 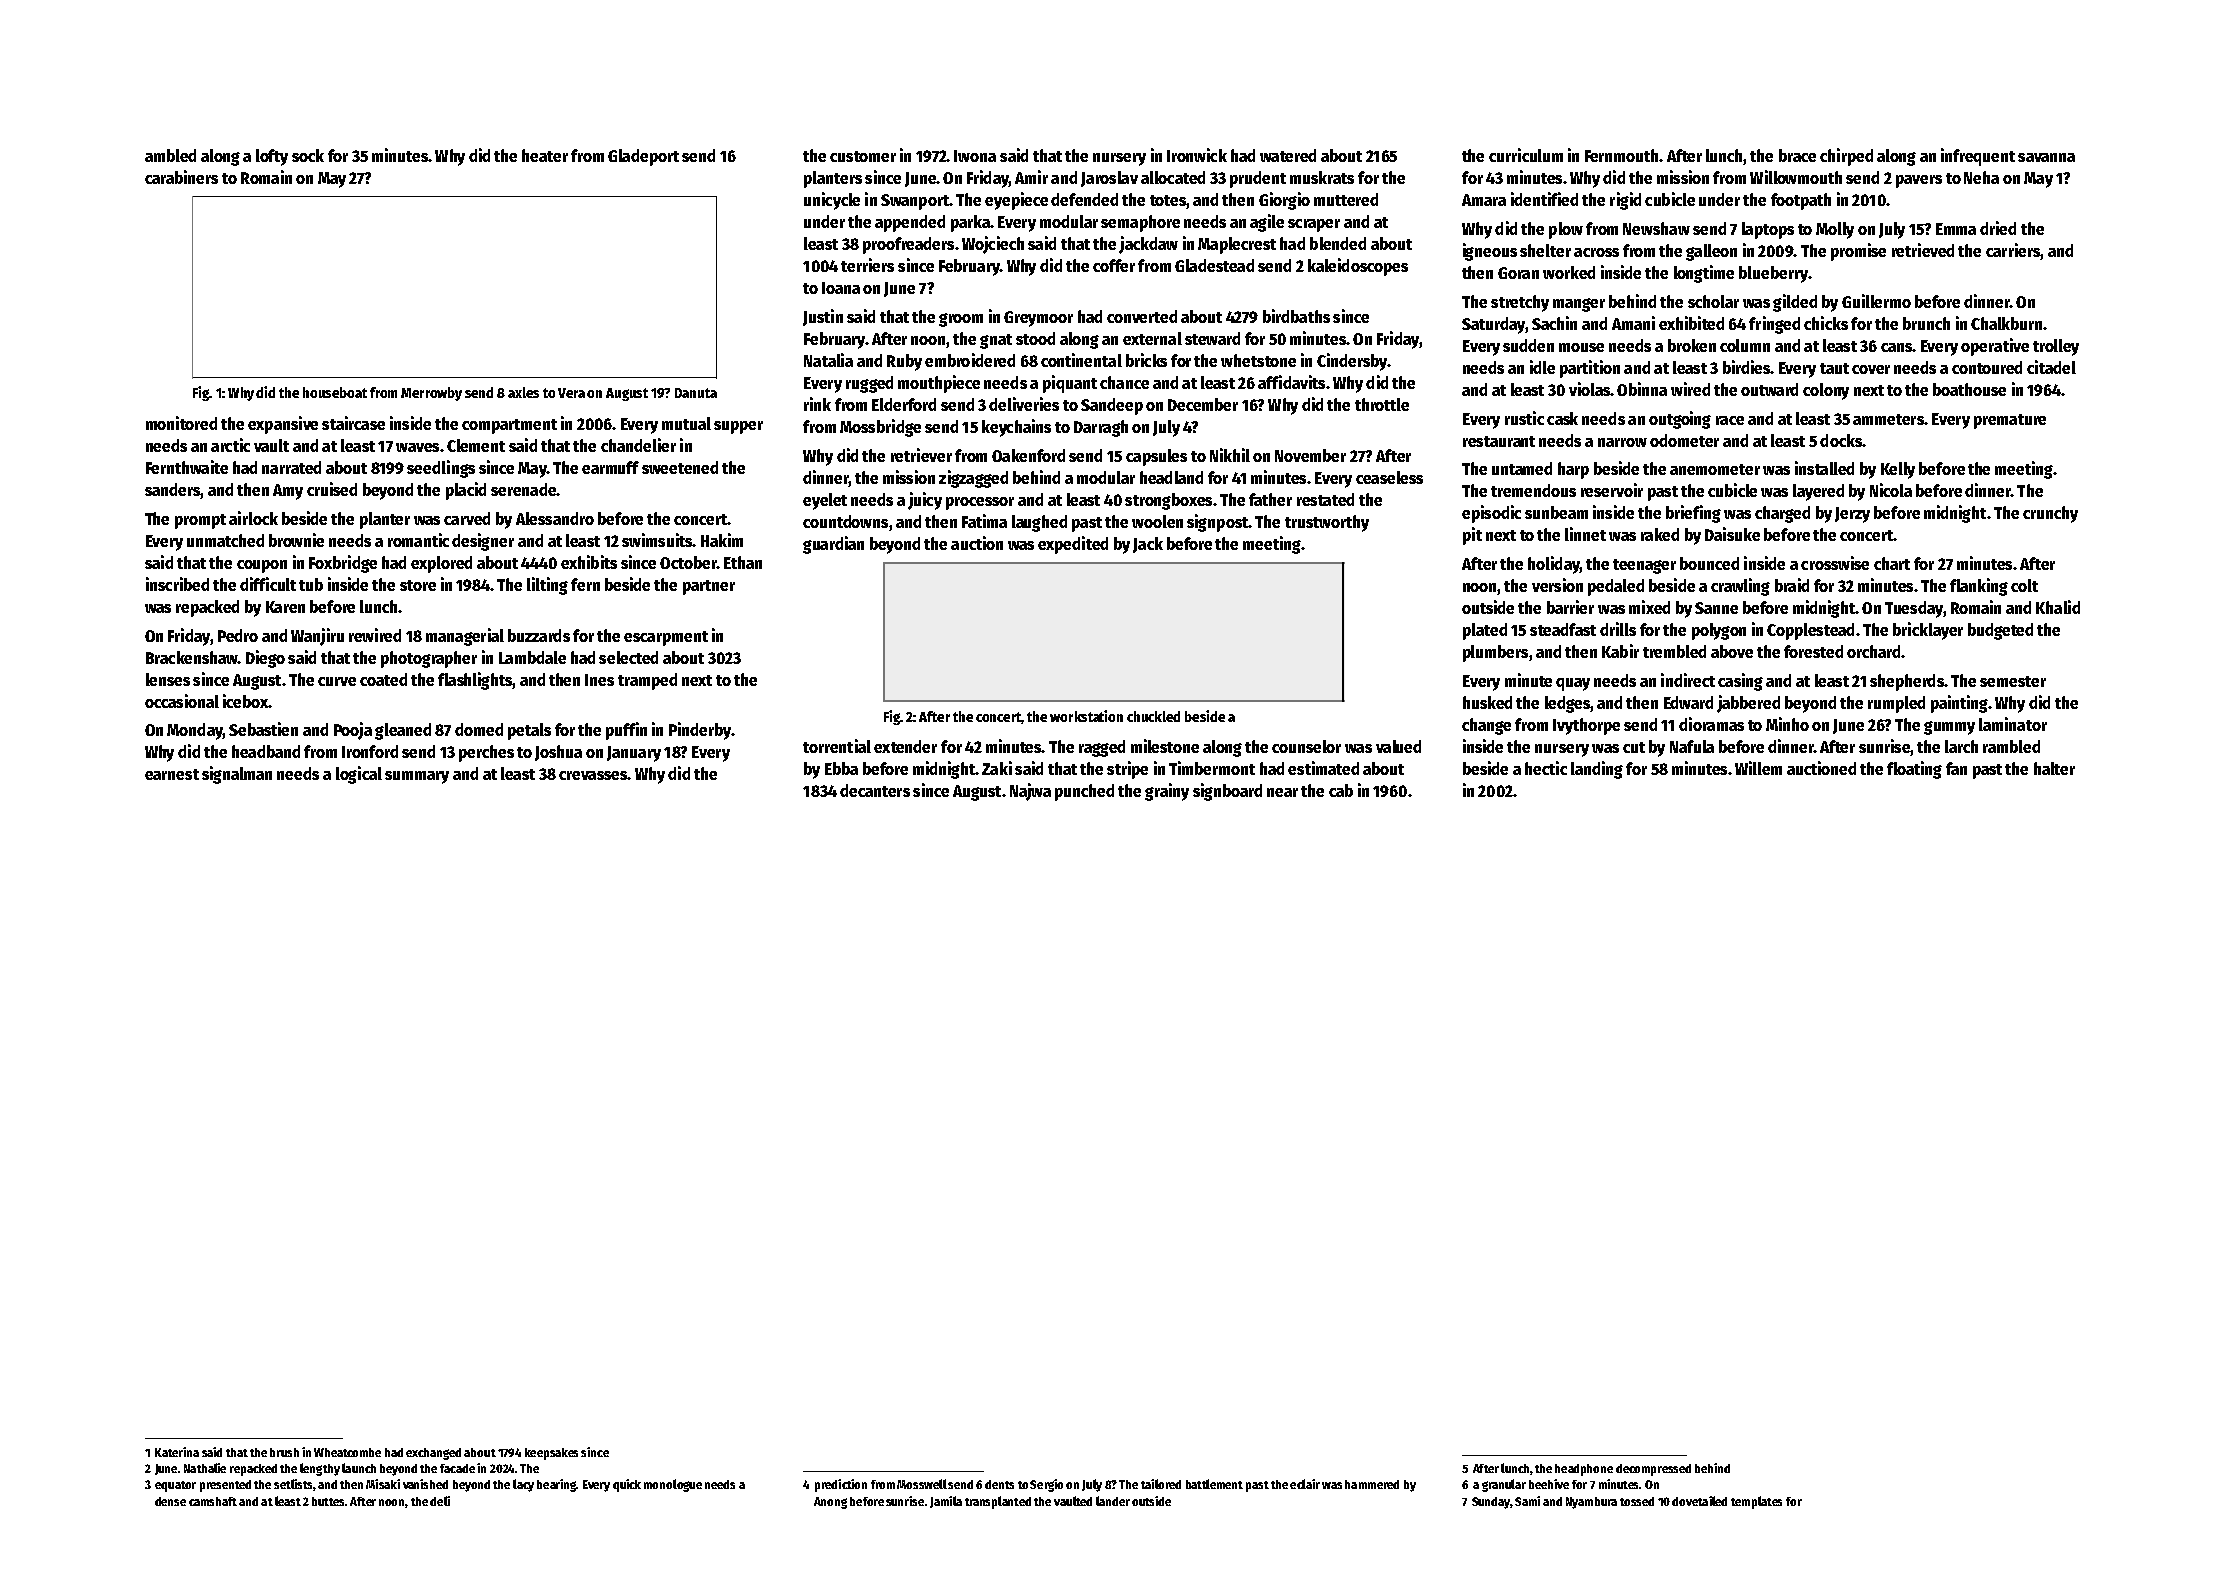 What do you see at coordinates (551, 1454) in the page?
I see `keepsakes` at bounding box center [551, 1454].
